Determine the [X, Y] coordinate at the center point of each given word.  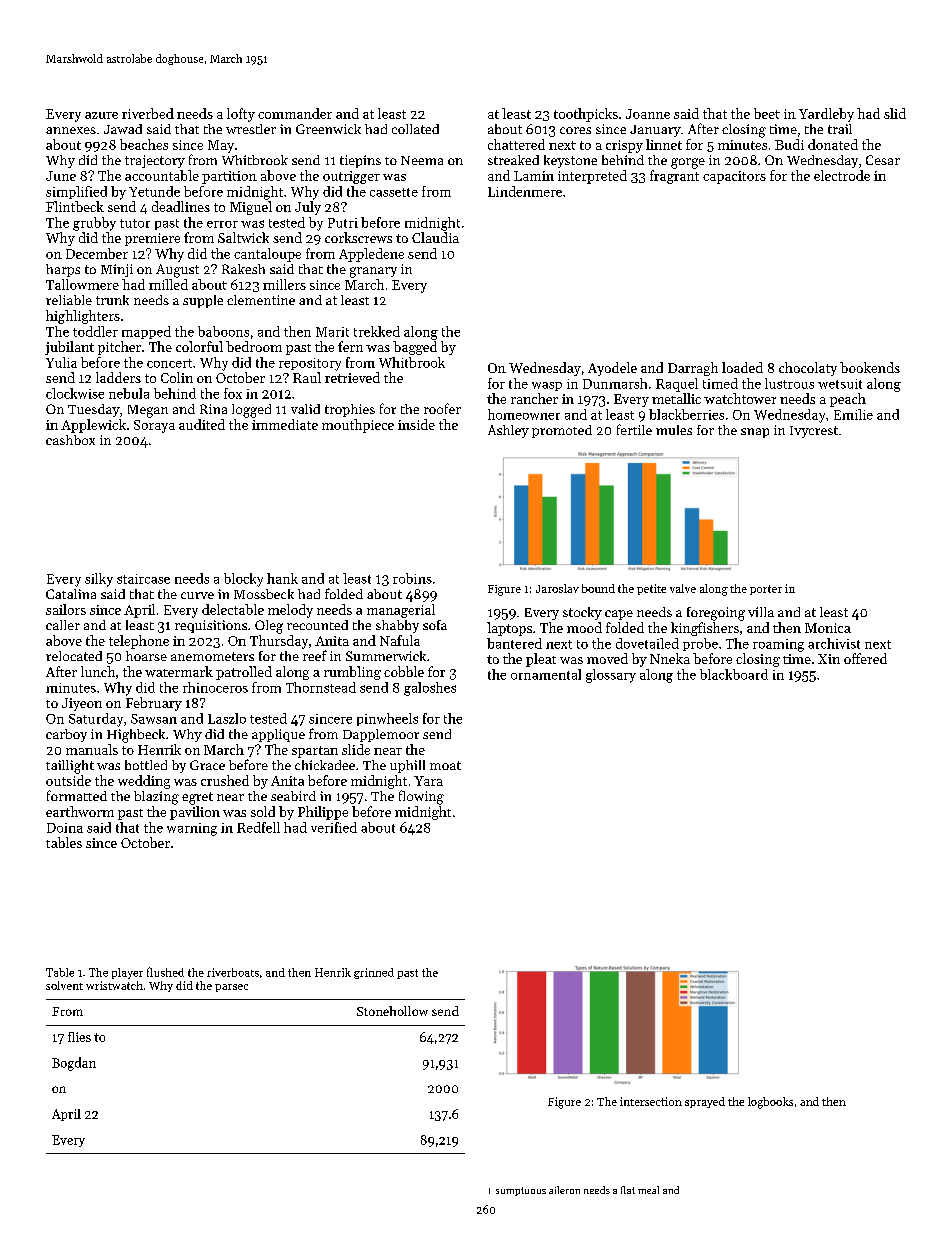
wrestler [251, 129]
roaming [778, 645]
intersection [651, 1101]
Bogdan [74, 1064]
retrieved [352, 377]
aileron [564, 1190]
